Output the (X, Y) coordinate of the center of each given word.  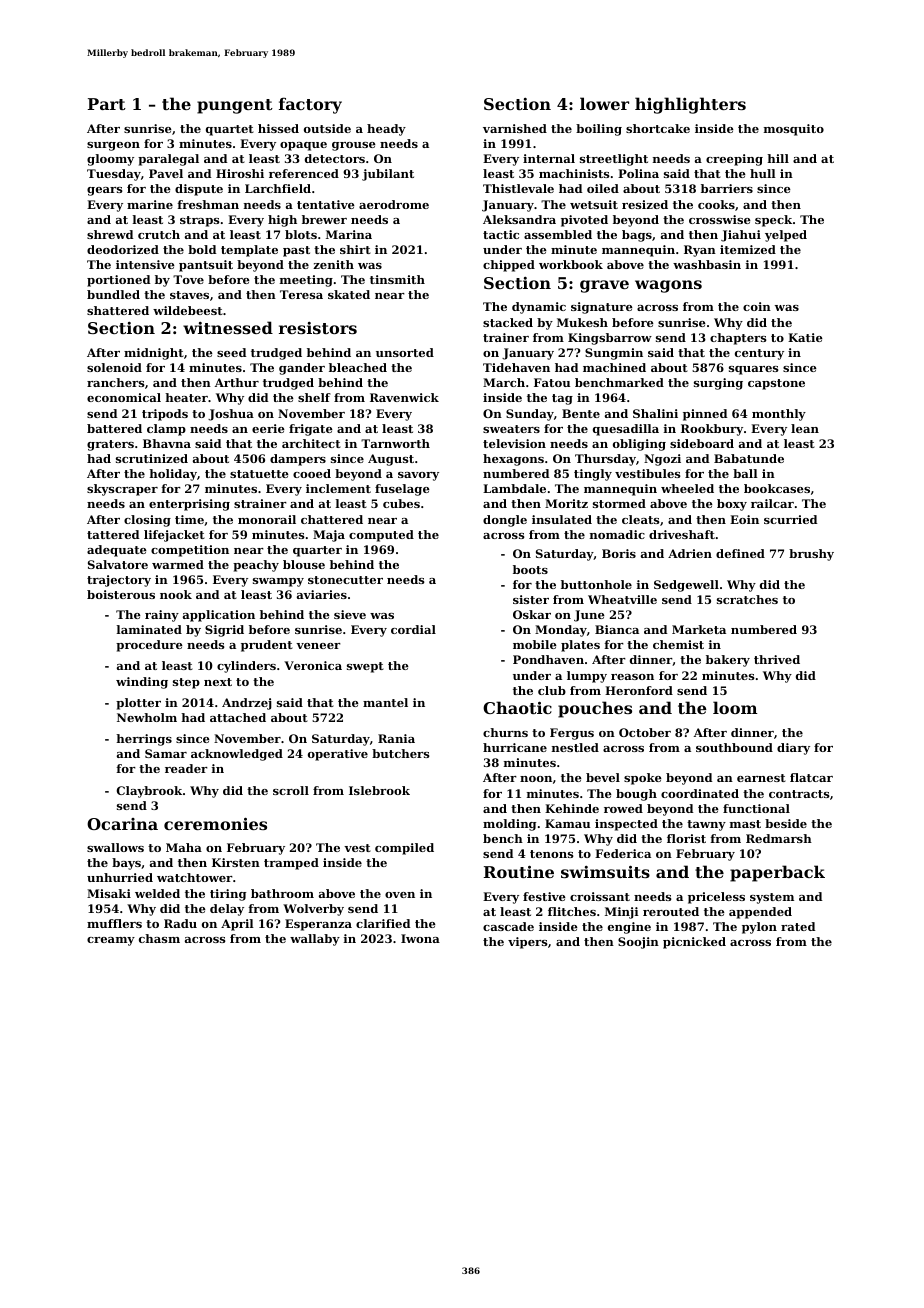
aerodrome (394, 204)
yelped (786, 236)
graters (110, 445)
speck (773, 221)
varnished (515, 128)
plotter (138, 704)
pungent (235, 106)
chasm (159, 938)
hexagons (513, 460)
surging (718, 384)
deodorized (123, 249)
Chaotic (517, 707)
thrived (777, 659)
